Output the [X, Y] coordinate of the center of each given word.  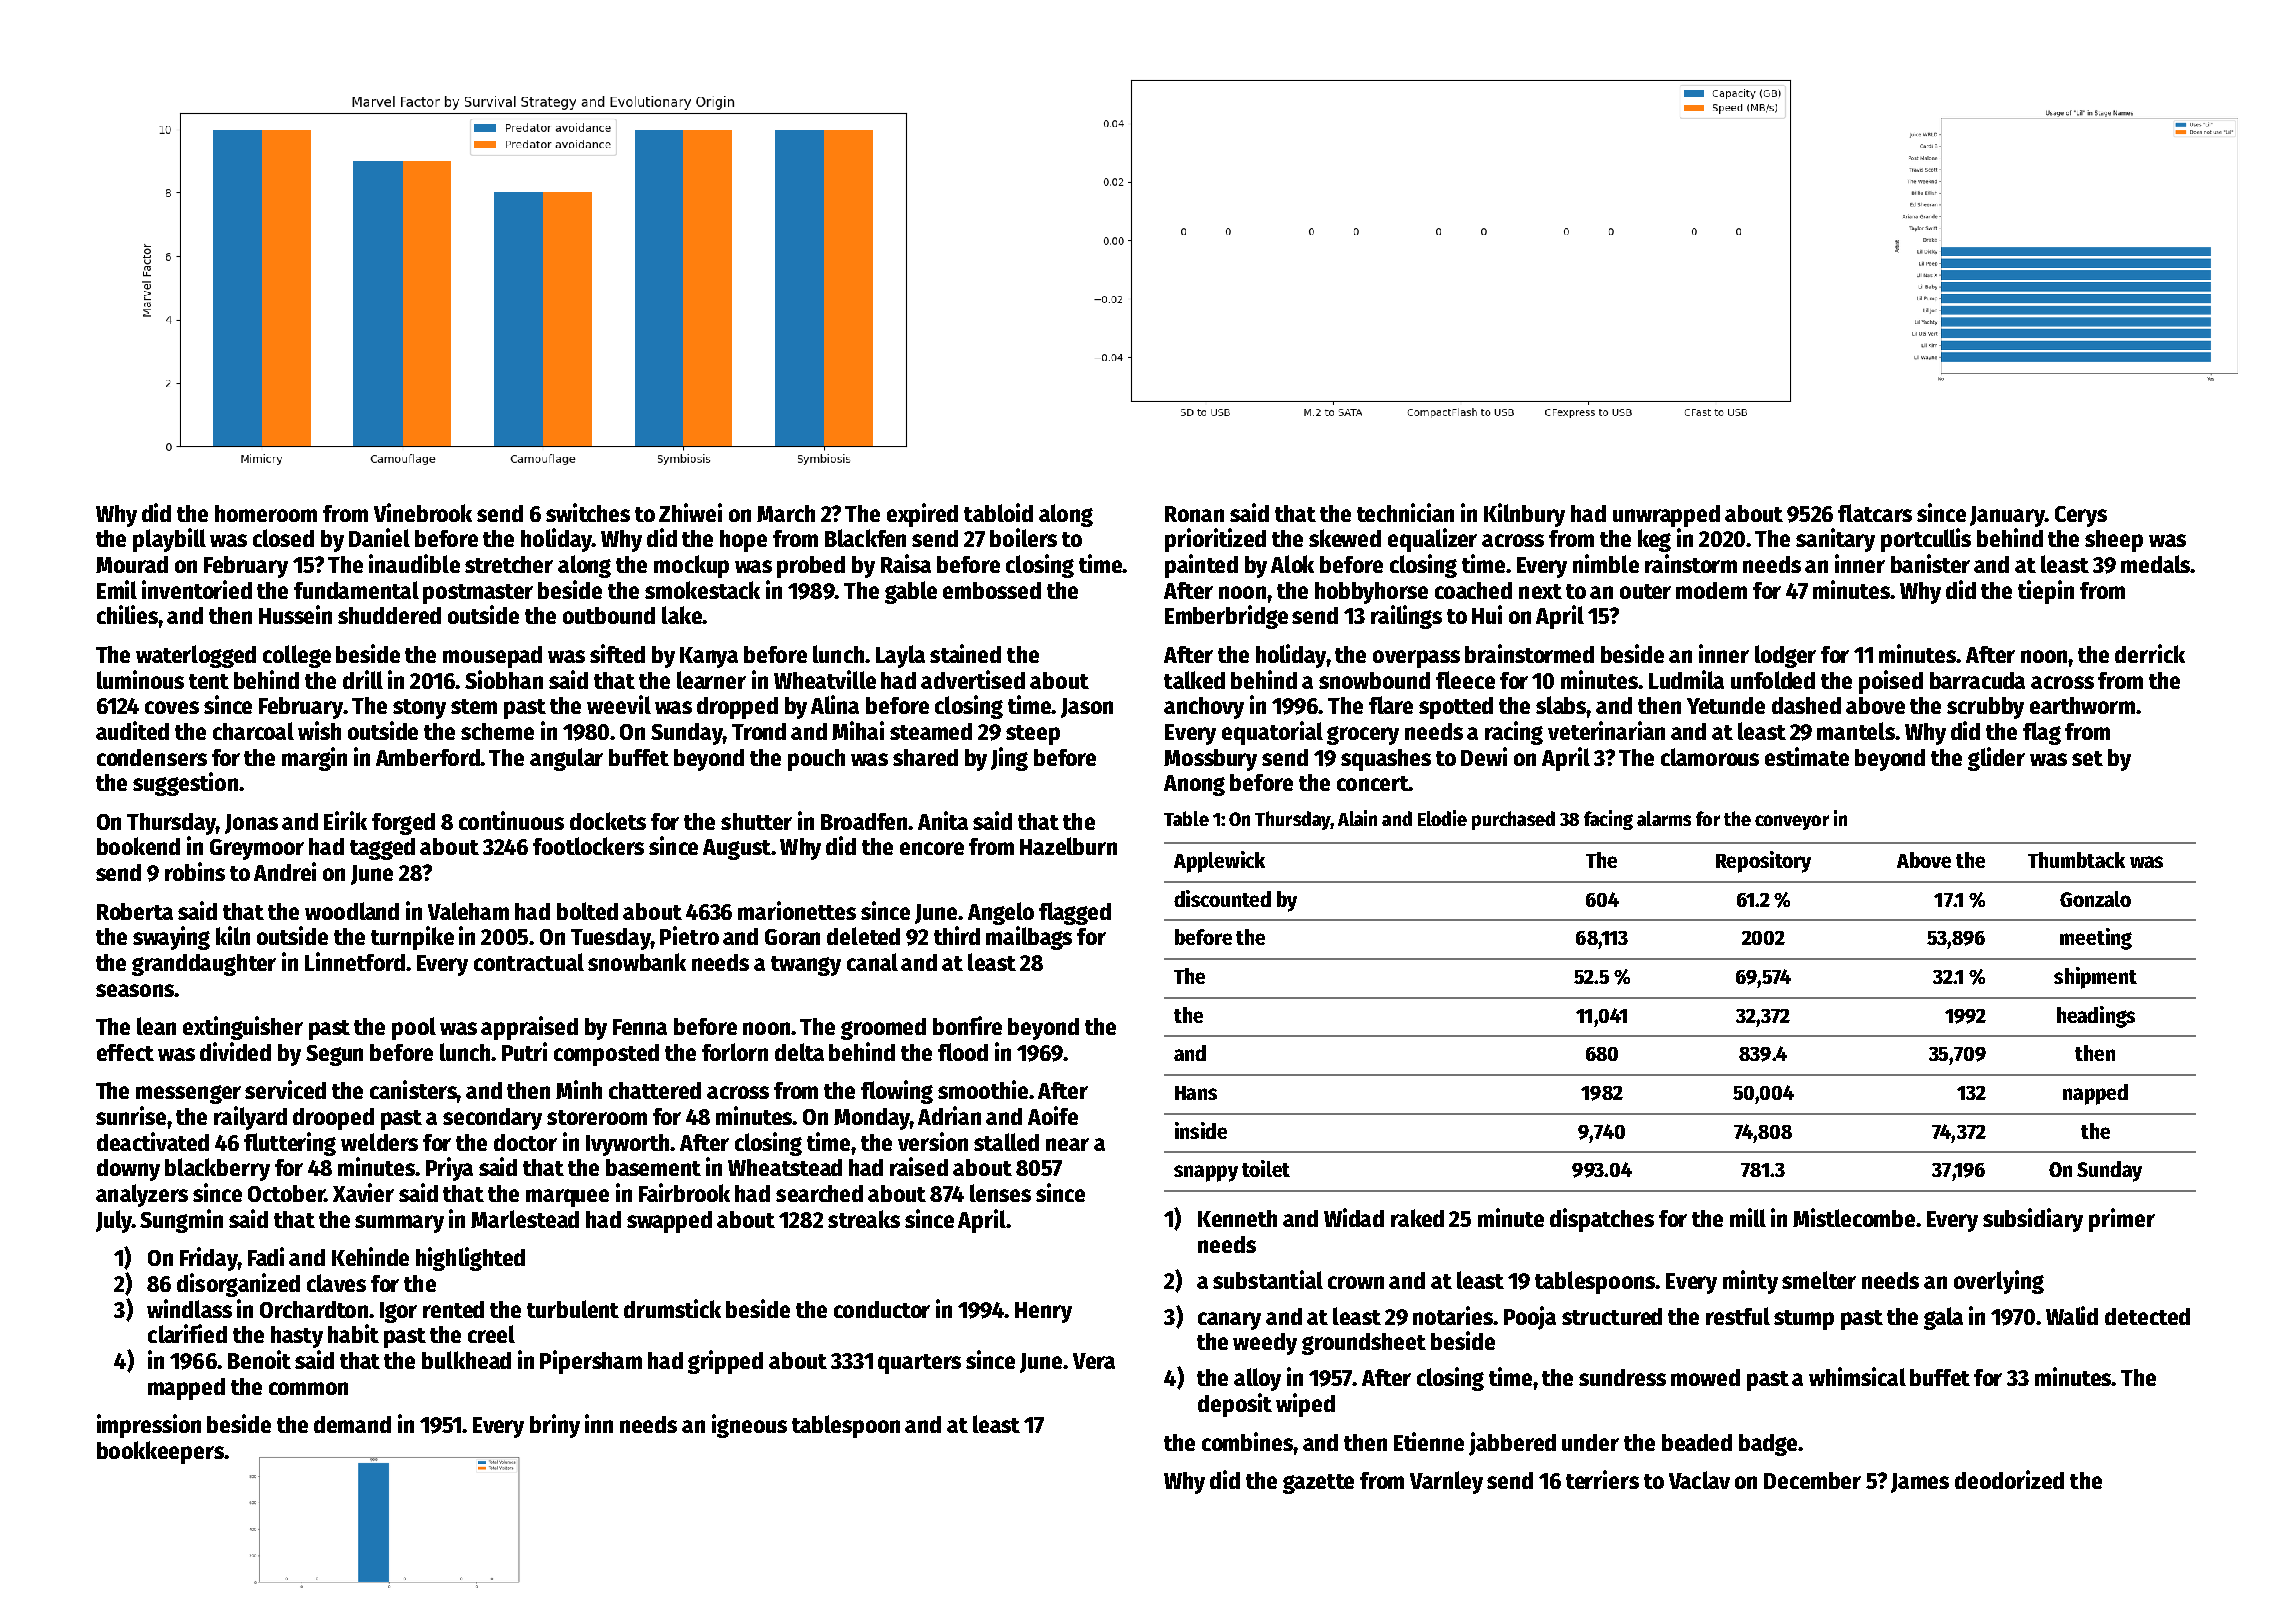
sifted [617, 653]
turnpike [412, 938]
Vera [1094, 1361]
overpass [1416, 659]
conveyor [1792, 822]
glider [1996, 759]
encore [932, 848]
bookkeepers [160, 1452]
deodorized [2009, 1479]
